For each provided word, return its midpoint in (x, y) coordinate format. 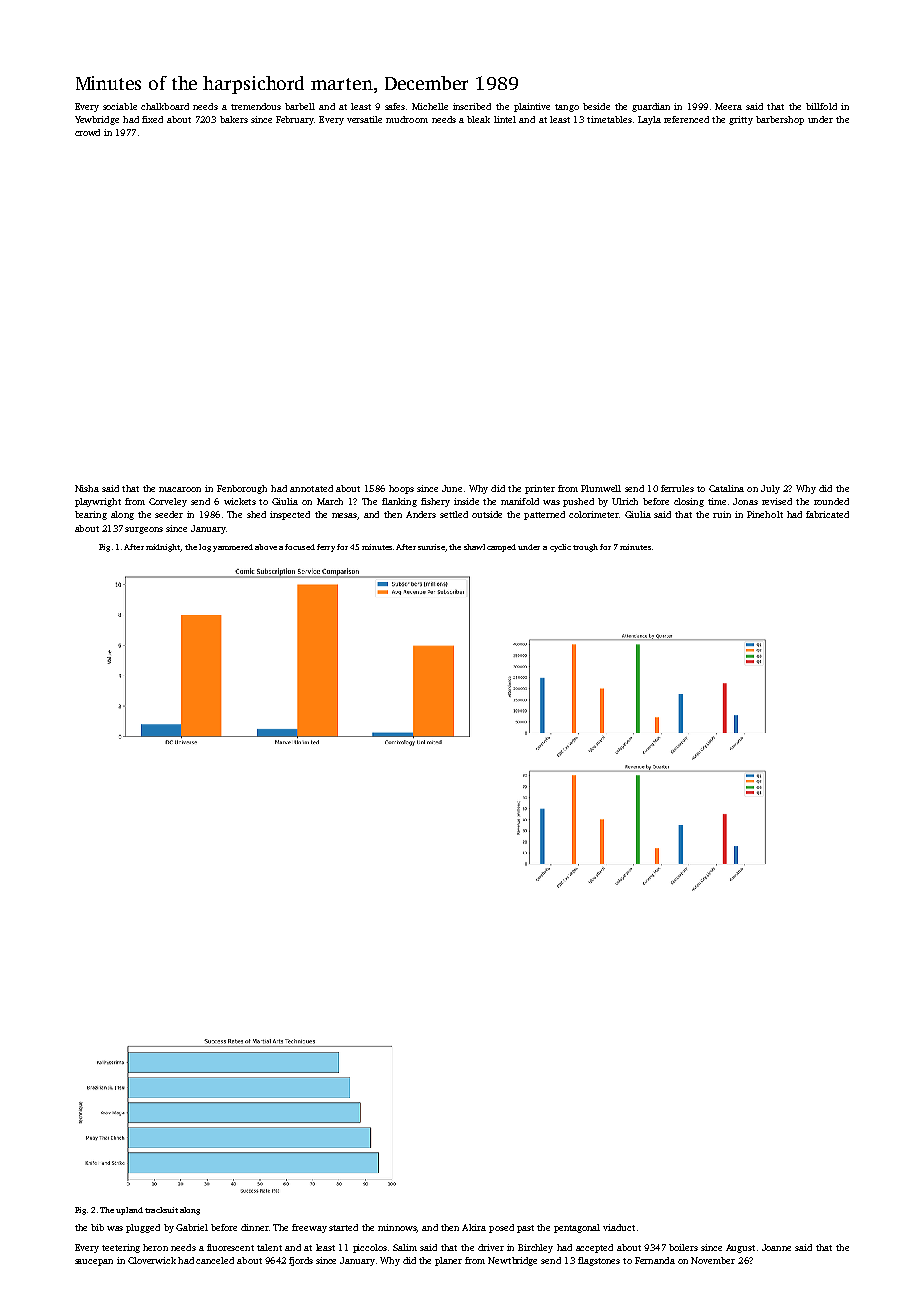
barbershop (780, 120)
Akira (474, 1227)
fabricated (827, 514)
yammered (233, 548)
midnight (163, 548)
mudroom (407, 119)
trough (585, 548)
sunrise (431, 547)
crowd (87, 132)
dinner (255, 1227)
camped (501, 548)
